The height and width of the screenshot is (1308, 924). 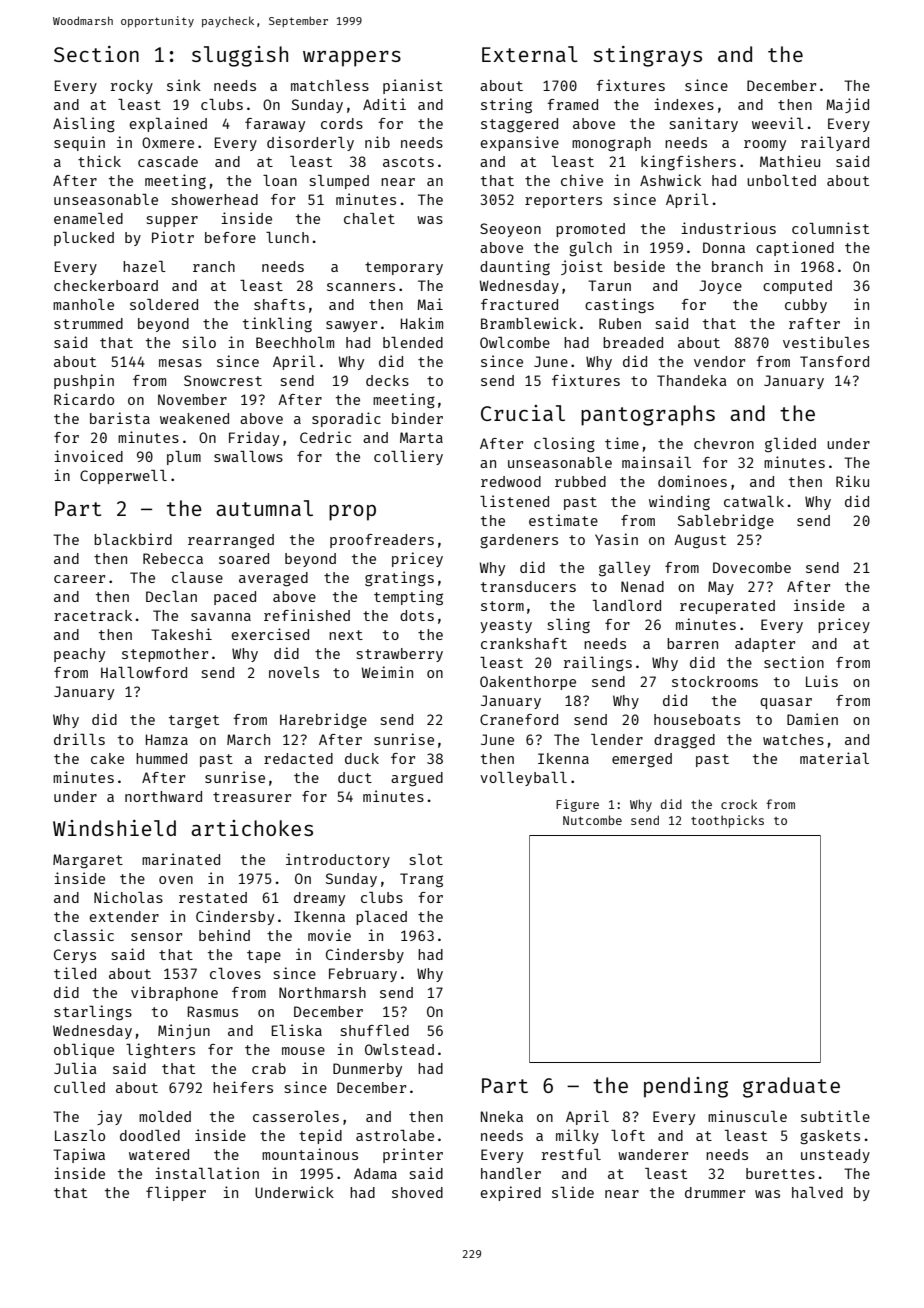 I want to click on Tapiwa, so click(x=79, y=1155).
